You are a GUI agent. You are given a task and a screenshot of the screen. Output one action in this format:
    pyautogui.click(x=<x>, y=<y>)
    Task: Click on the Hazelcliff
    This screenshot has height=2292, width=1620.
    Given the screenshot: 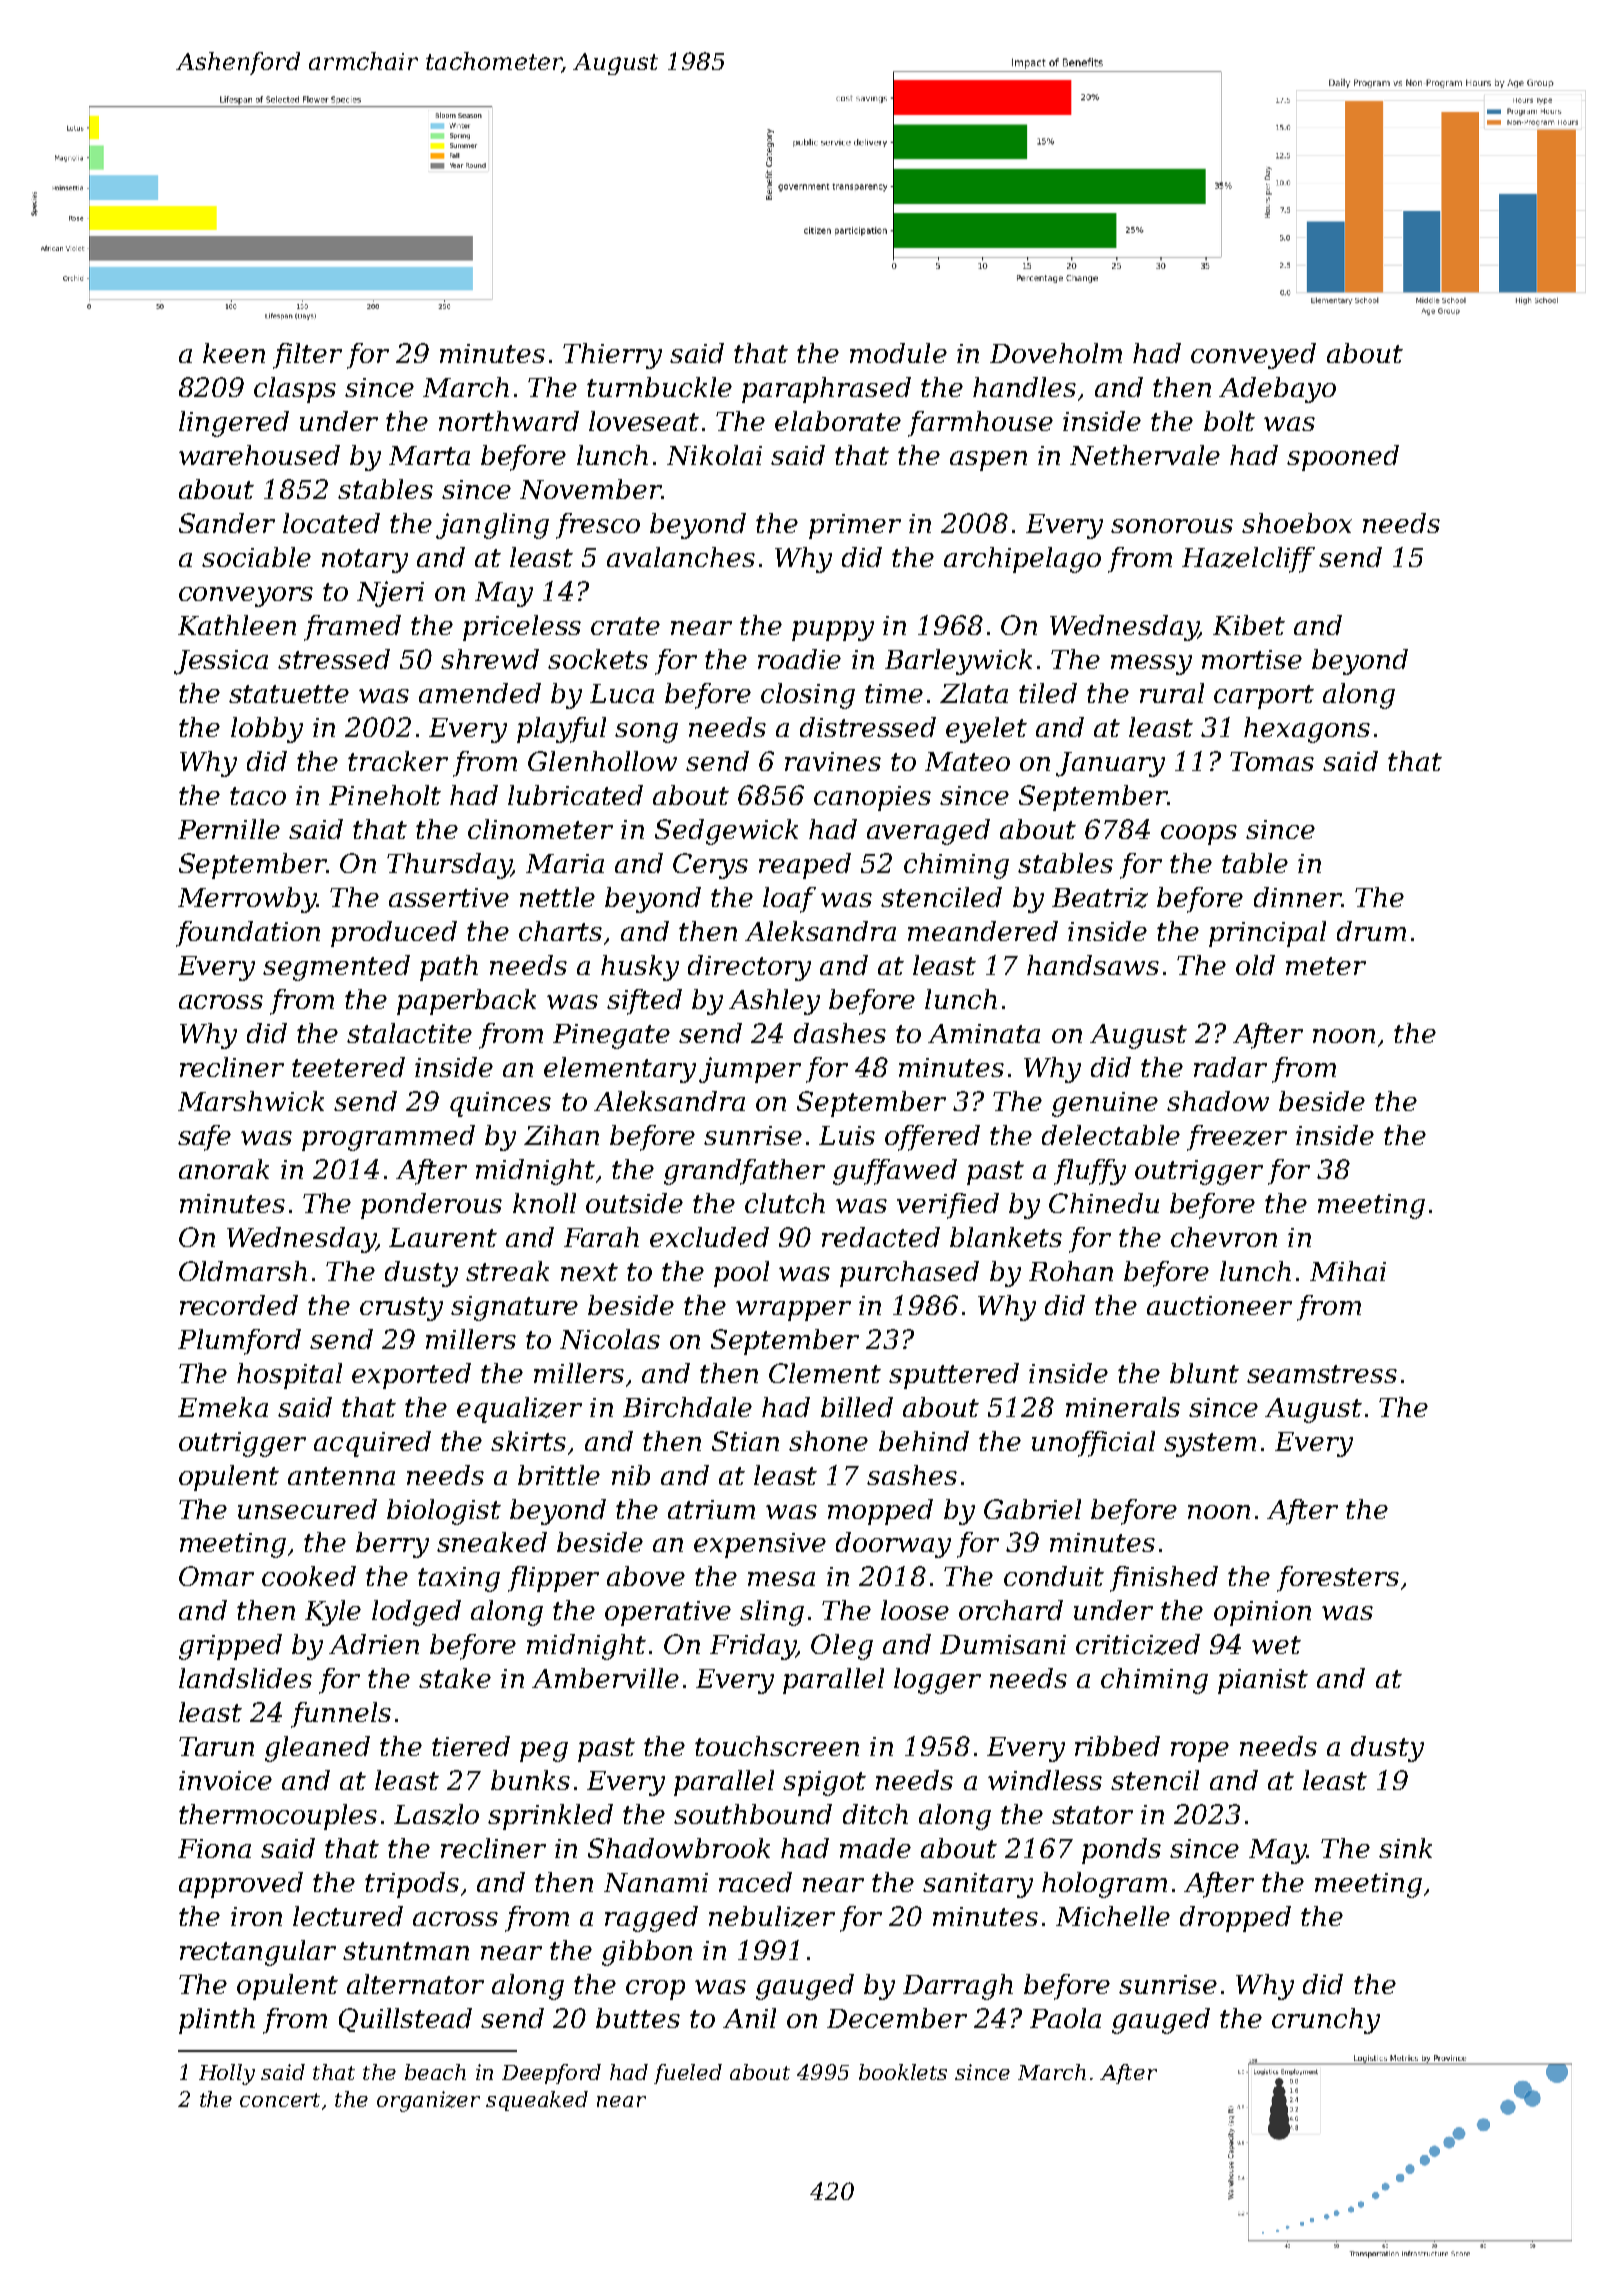 What is the action you would take?
    pyautogui.click(x=1248, y=560)
